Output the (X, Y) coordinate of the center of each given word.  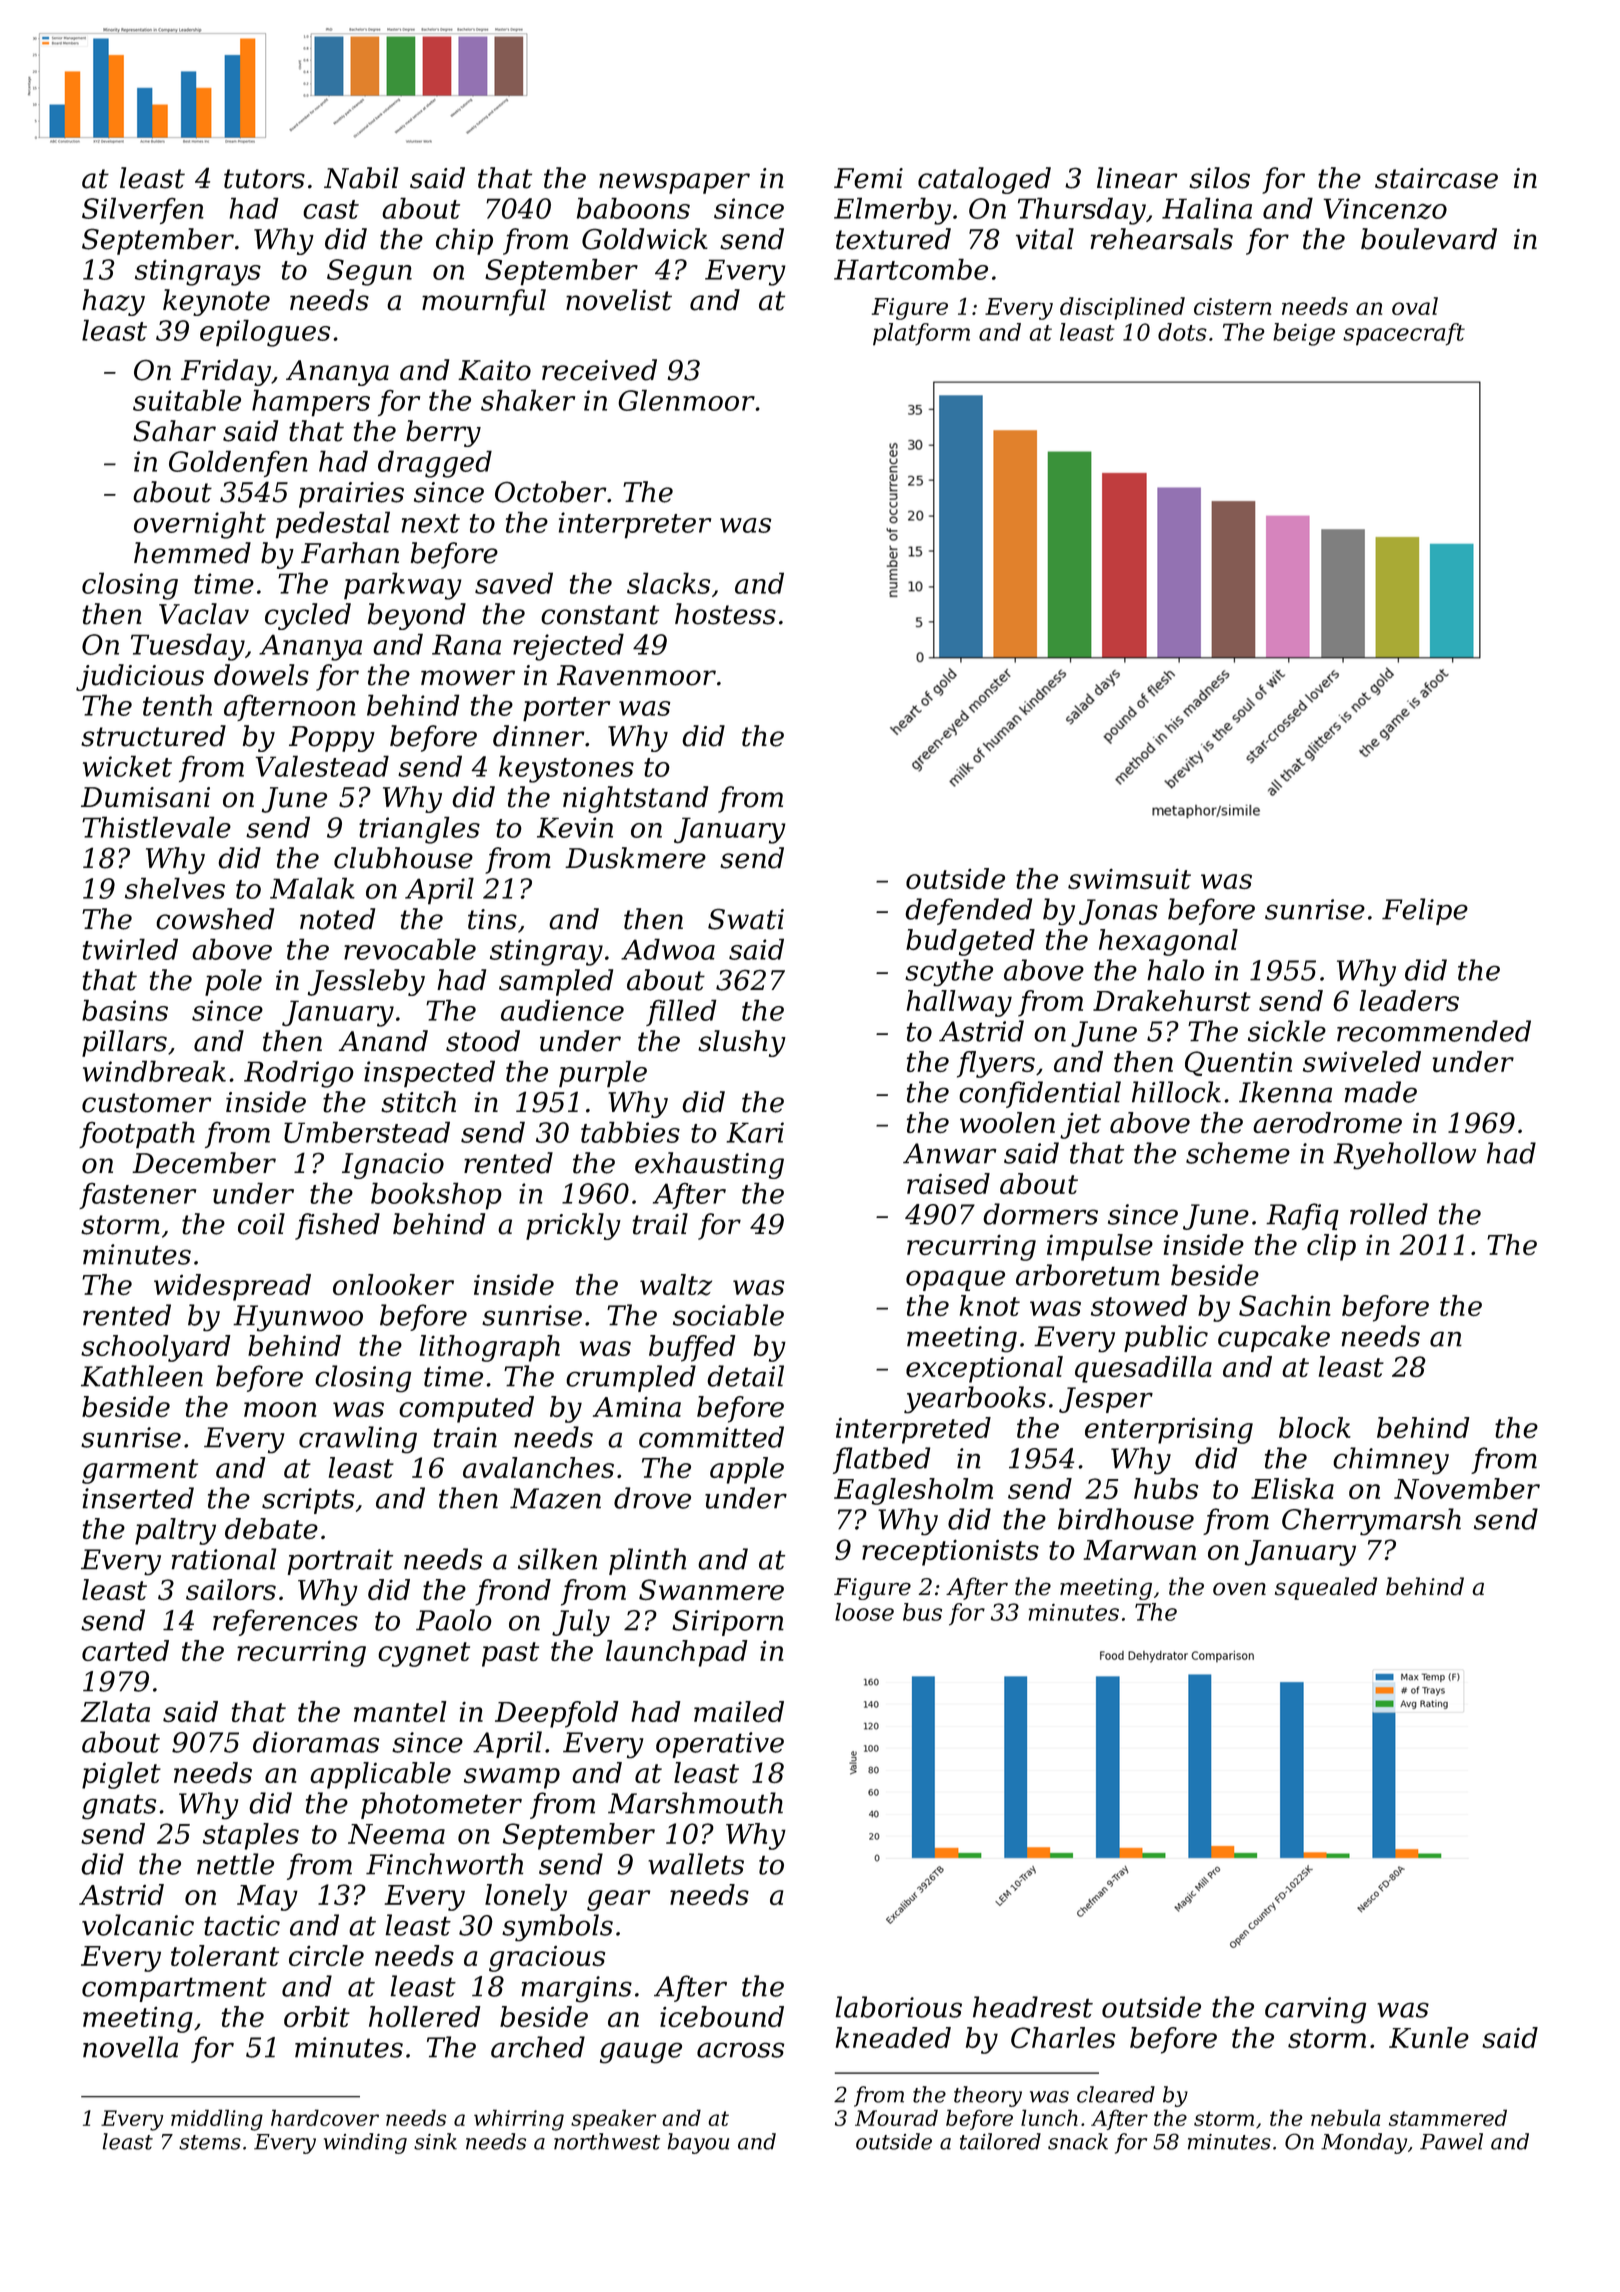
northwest (607, 2141)
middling (217, 2120)
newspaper (674, 183)
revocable (410, 949)
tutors (264, 179)
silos (1219, 178)
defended (968, 911)
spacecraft (1404, 334)
